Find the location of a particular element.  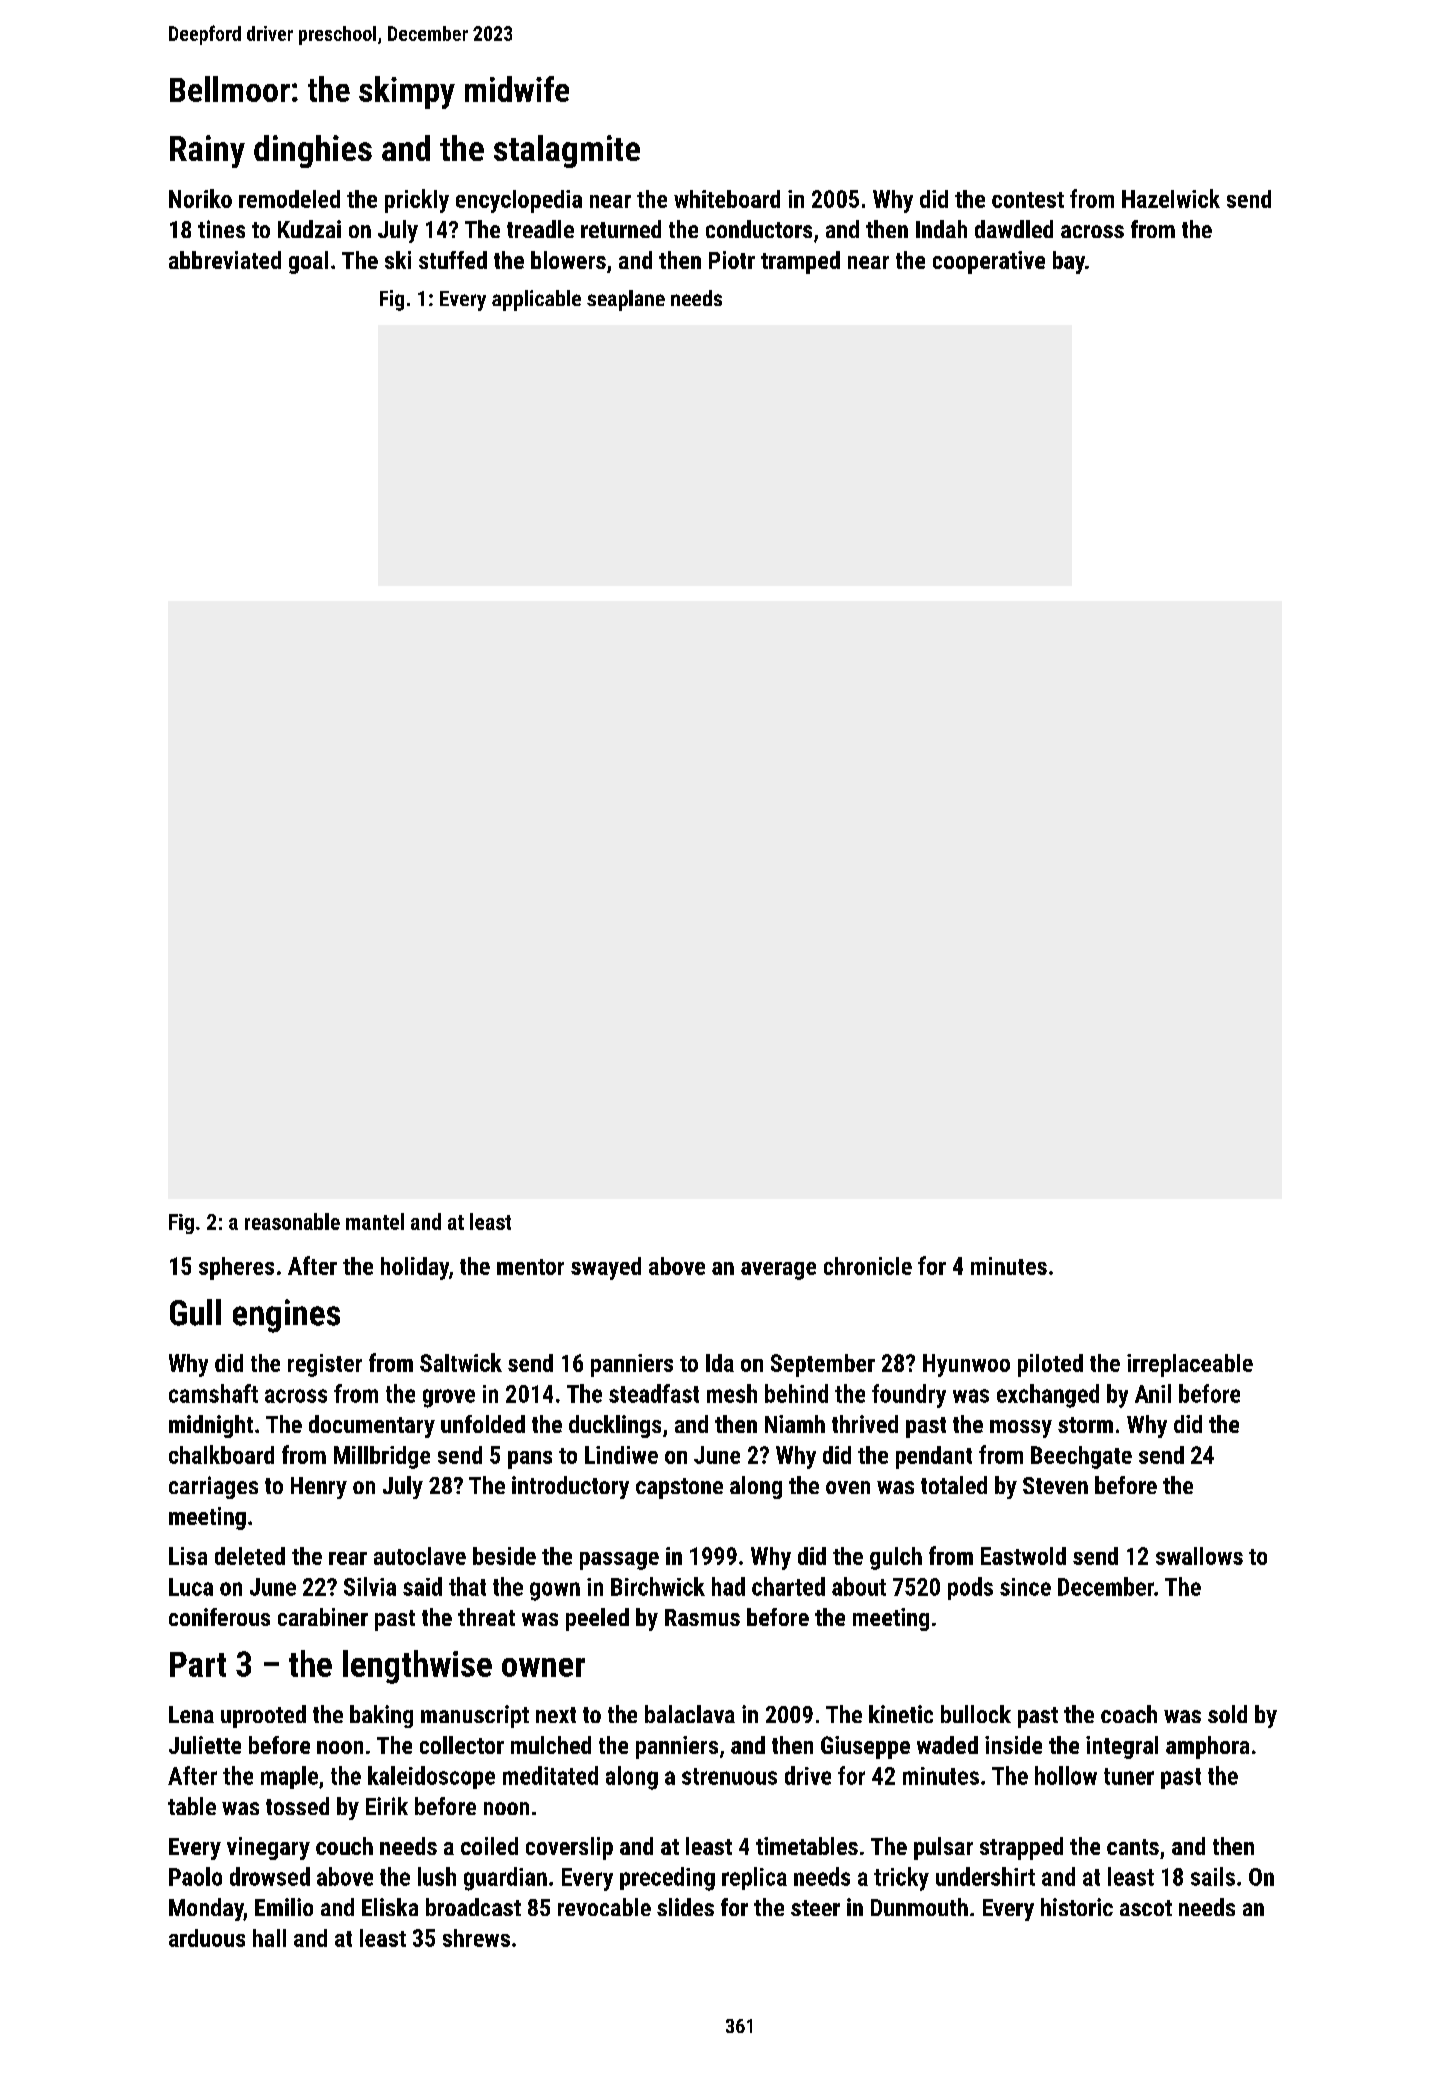

irreplaceable is located at coordinates (1190, 1365).
